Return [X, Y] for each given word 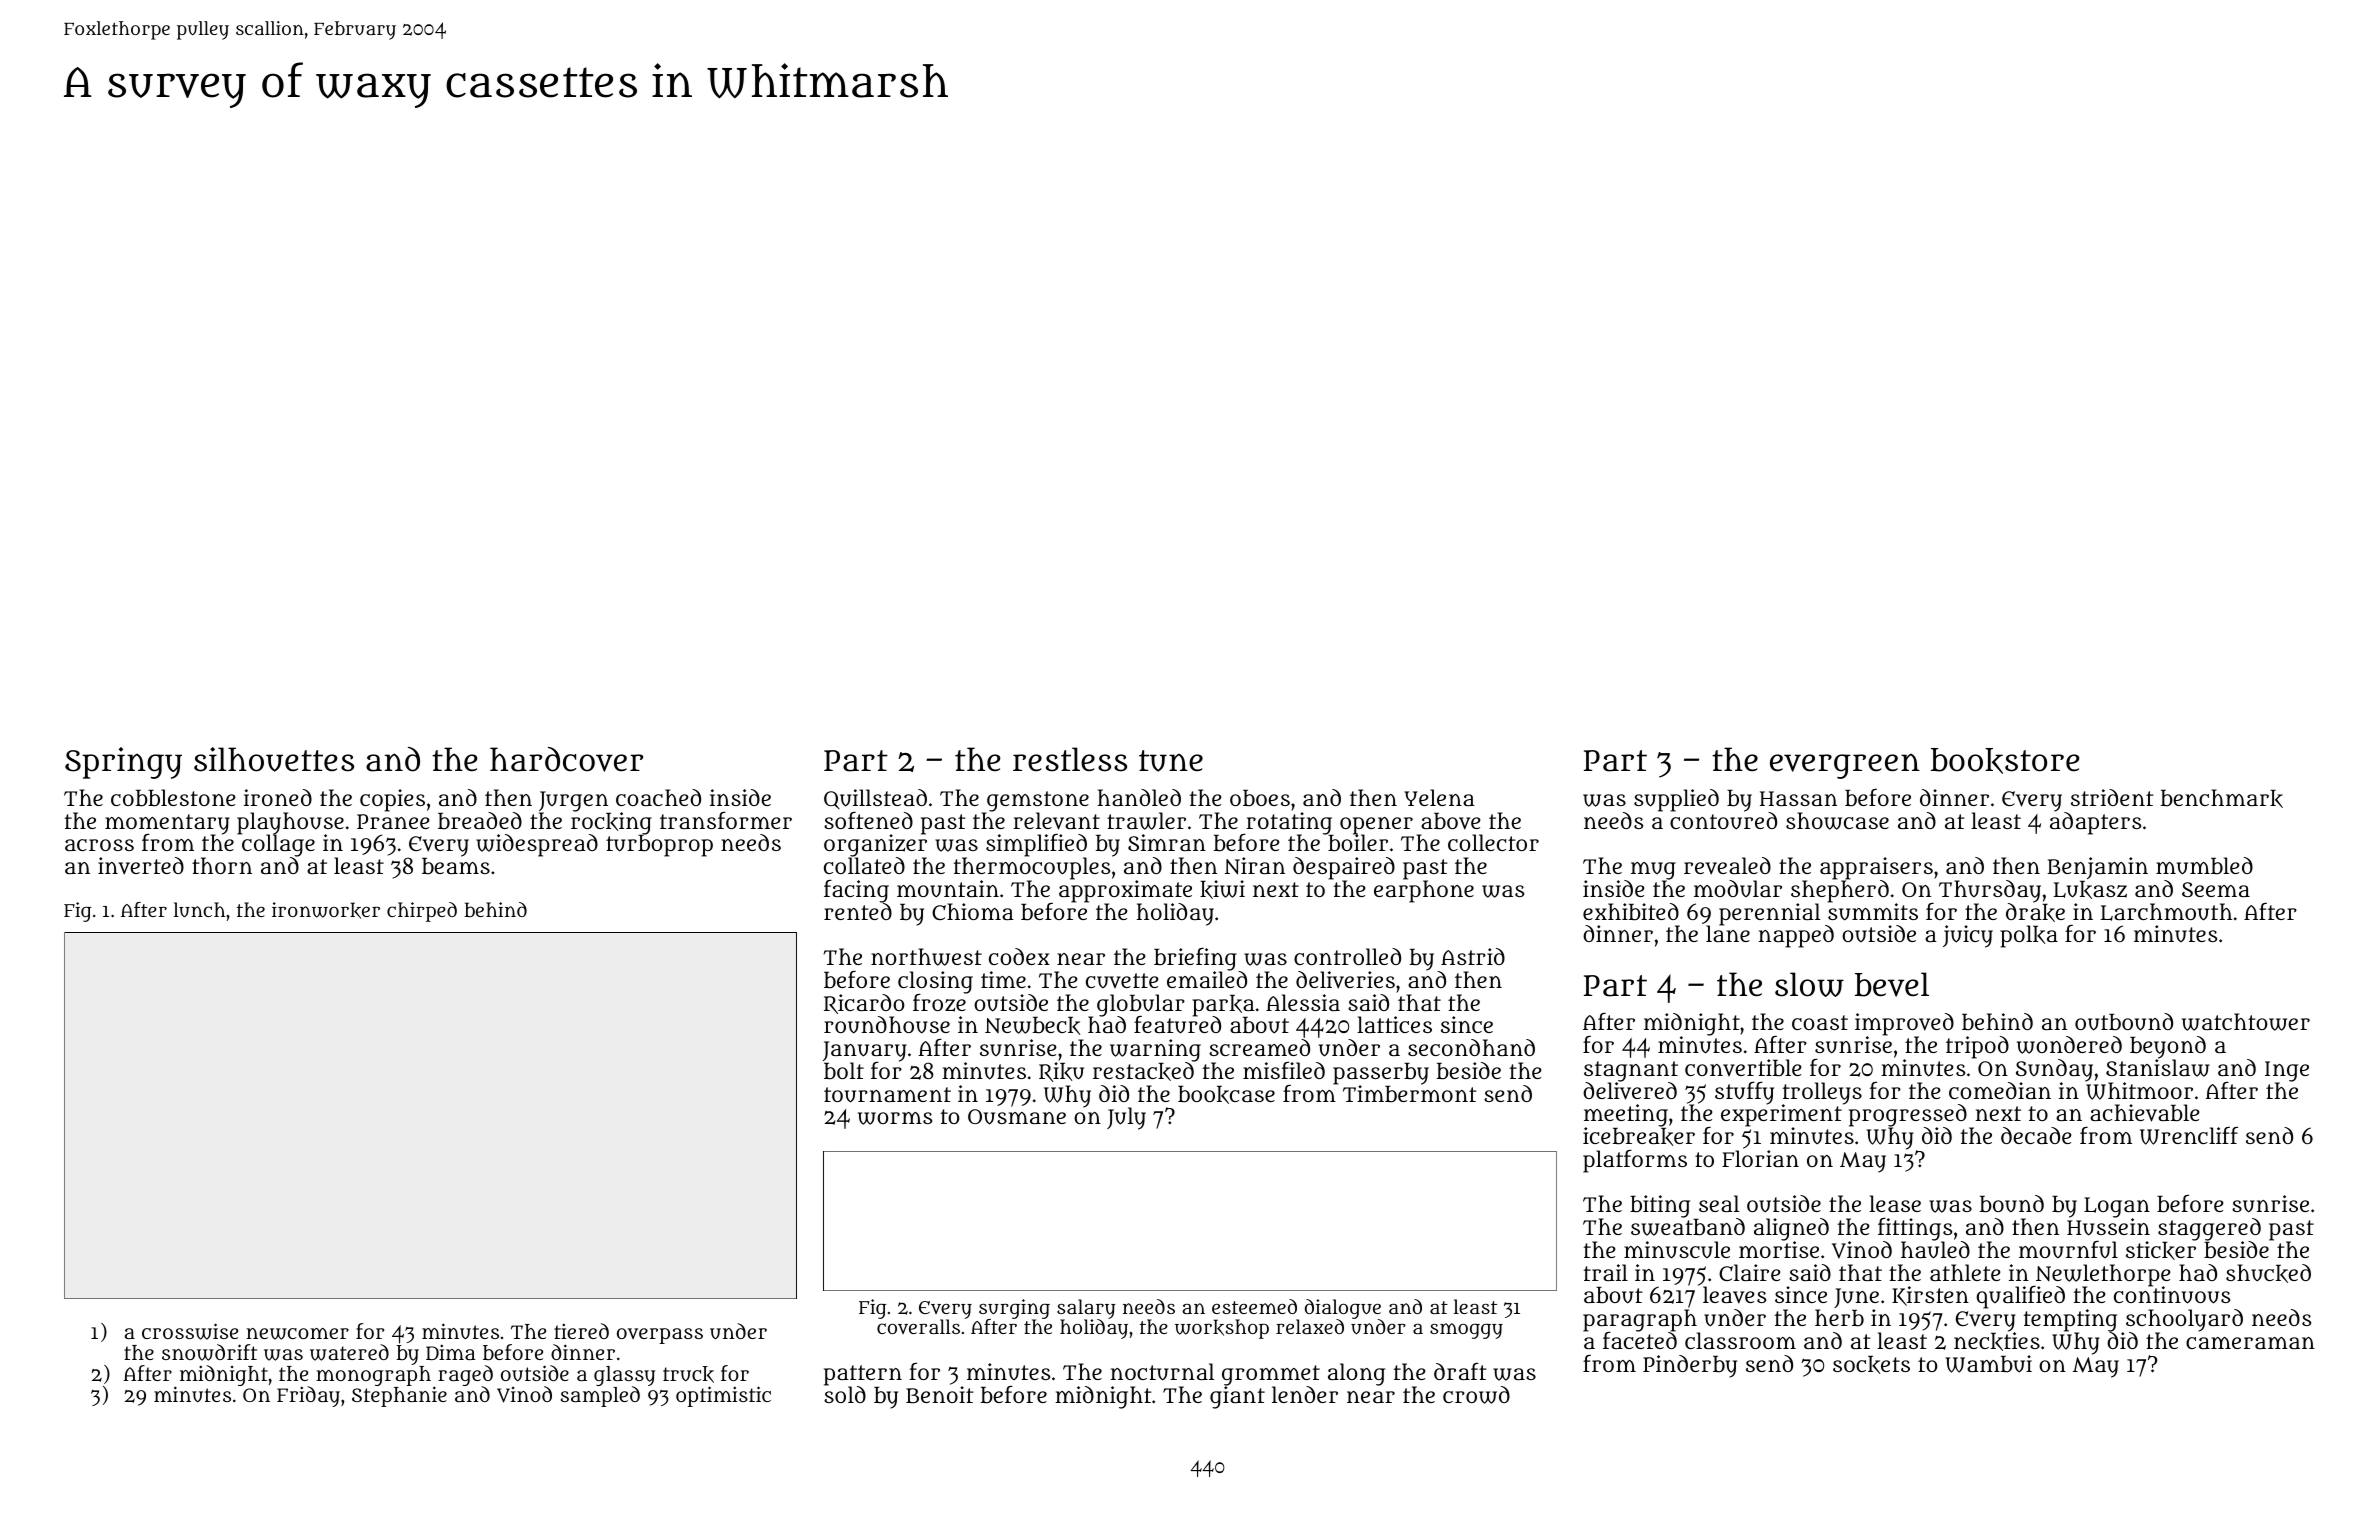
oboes [1260, 798]
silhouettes [274, 759]
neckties [1997, 1341]
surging [1014, 1309]
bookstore [2005, 761]
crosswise [190, 1331]
